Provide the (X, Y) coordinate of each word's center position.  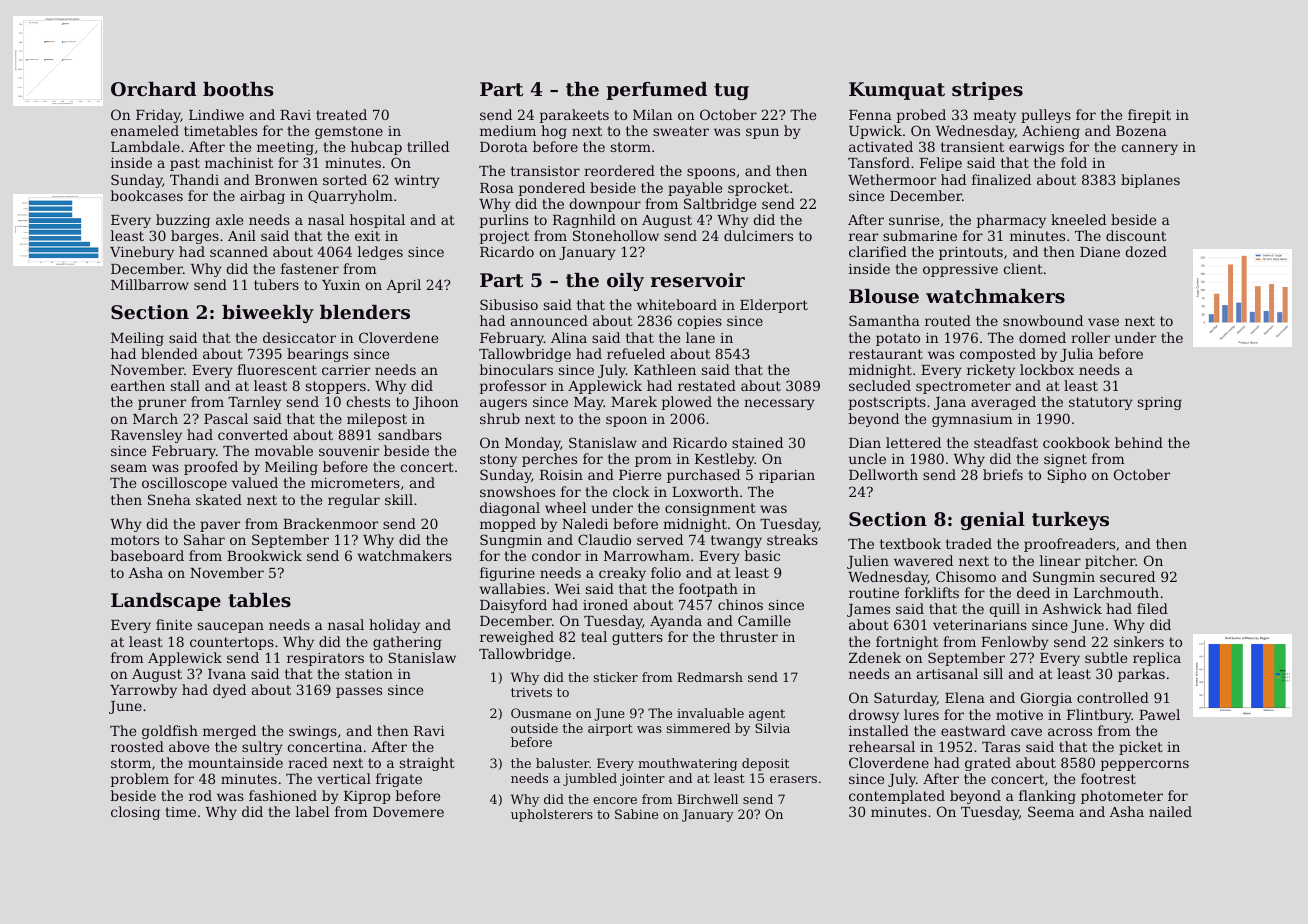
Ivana (227, 674)
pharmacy (1011, 221)
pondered (552, 189)
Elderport (774, 306)
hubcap (376, 148)
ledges (380, 253)
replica (1157, 659)
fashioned (283, 795)
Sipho (1066, 476)
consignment (710, 509)
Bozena (1141, 131)
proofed (211, 468)
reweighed (517, 638)
